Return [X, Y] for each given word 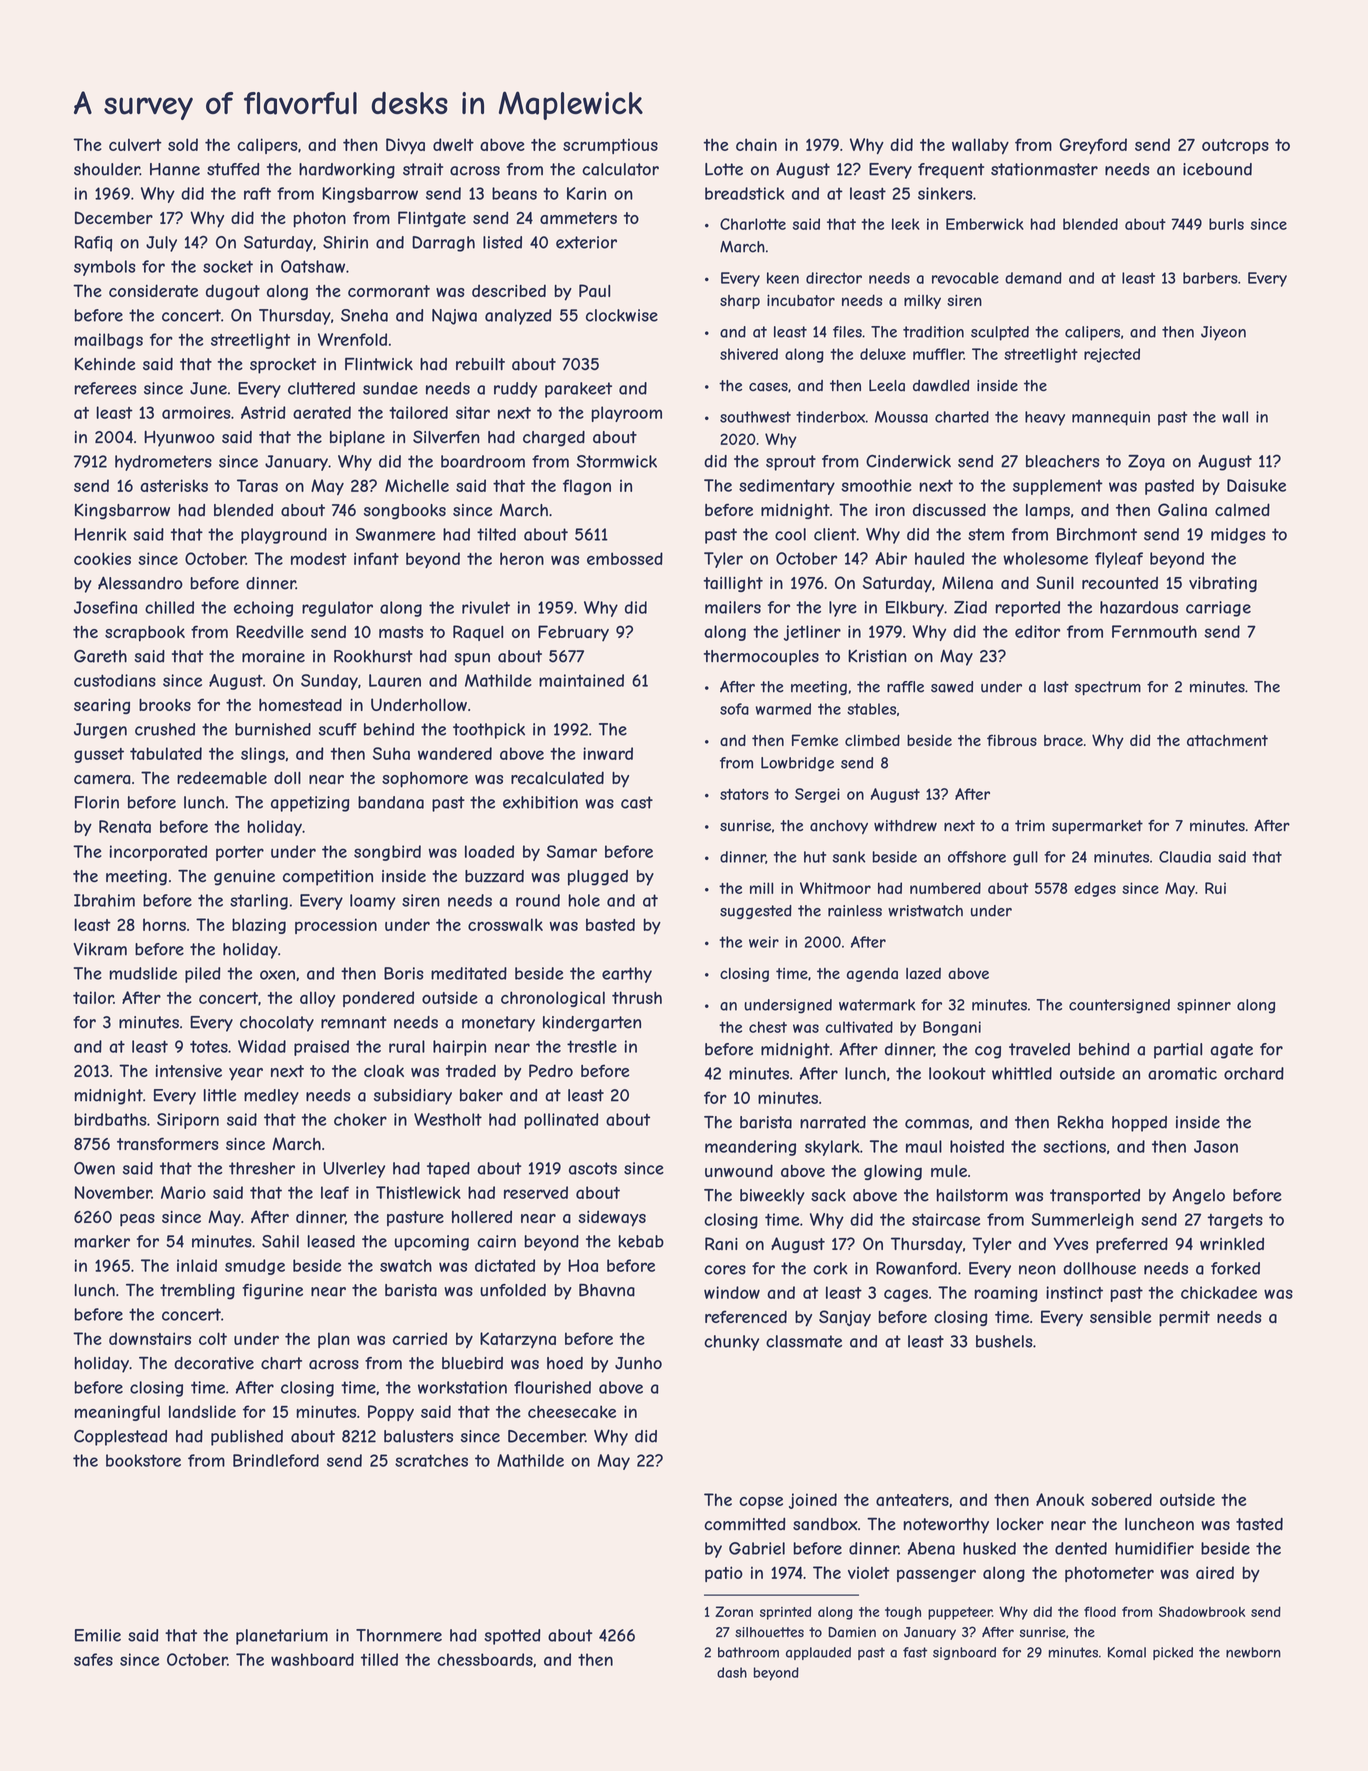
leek [906, 224]
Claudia [1185, 857]
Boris [404, 973]
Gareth [100, 656]
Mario [183, 1192]
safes [93, 1659]
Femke [815, 740]
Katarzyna [518, 1340]
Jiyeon [1223, 333]
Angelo [1198, 1196]
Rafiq [93, 244]
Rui [1215, 888]
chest [768, 1027]
